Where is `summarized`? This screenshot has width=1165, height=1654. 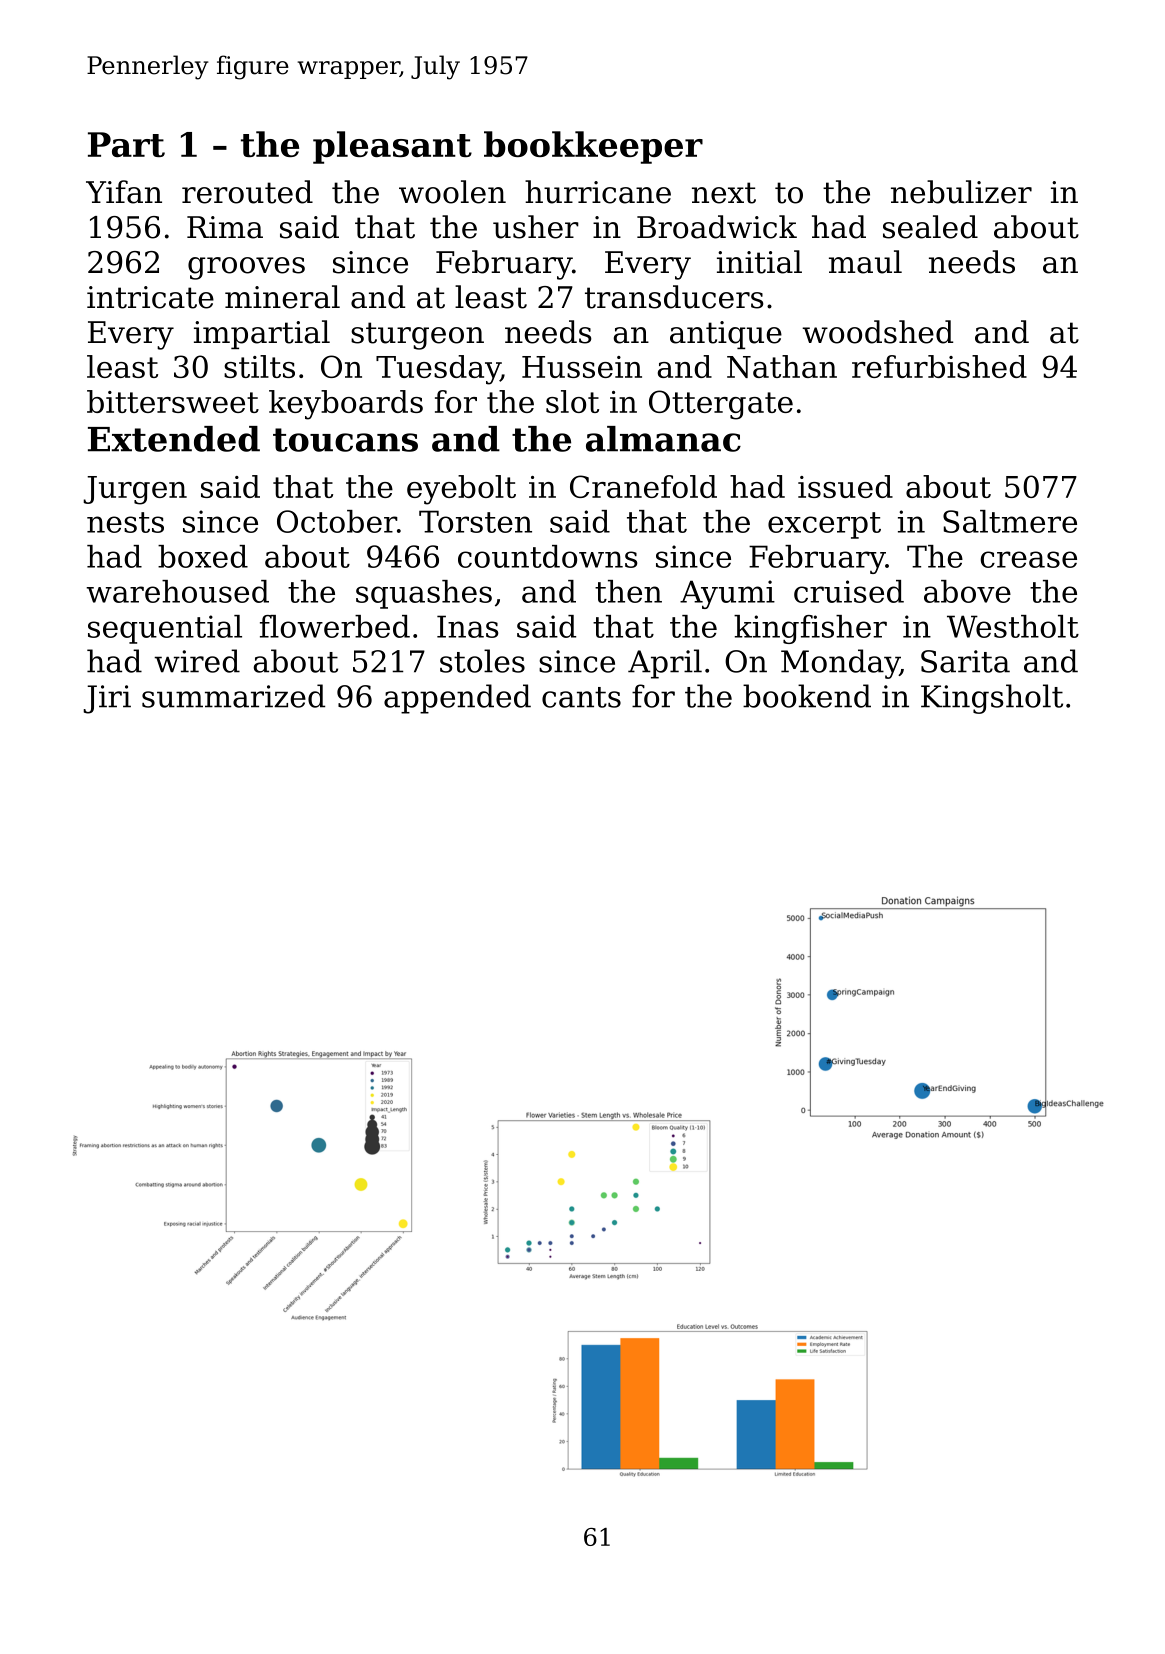 summarized is located at coordinates (233, 696).
